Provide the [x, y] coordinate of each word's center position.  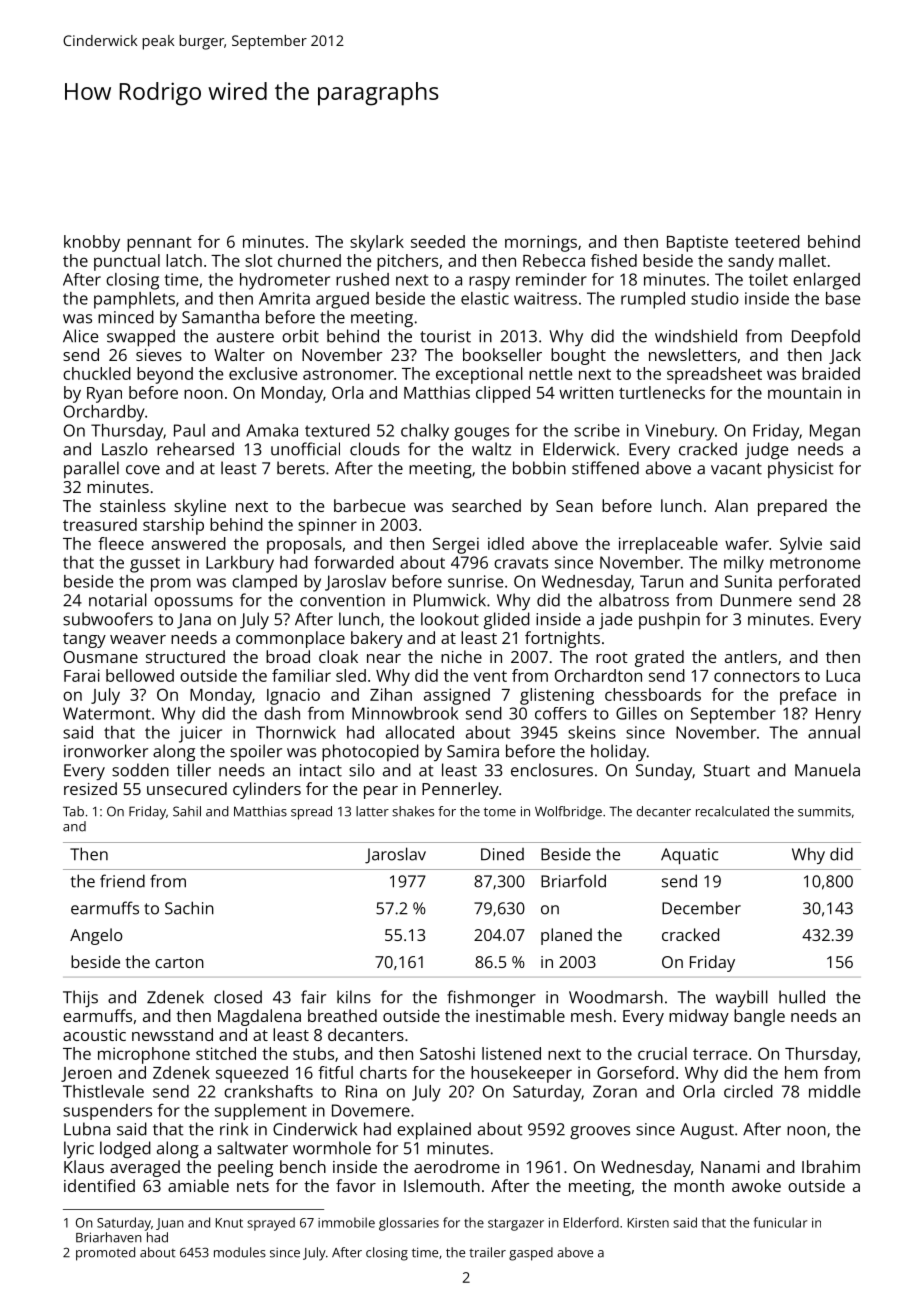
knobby [92, 243]
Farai [82, 675]
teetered [767, 241]
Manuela [827, 770]
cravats [521, 563]
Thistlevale [103, 1091]
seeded [438, 241]
